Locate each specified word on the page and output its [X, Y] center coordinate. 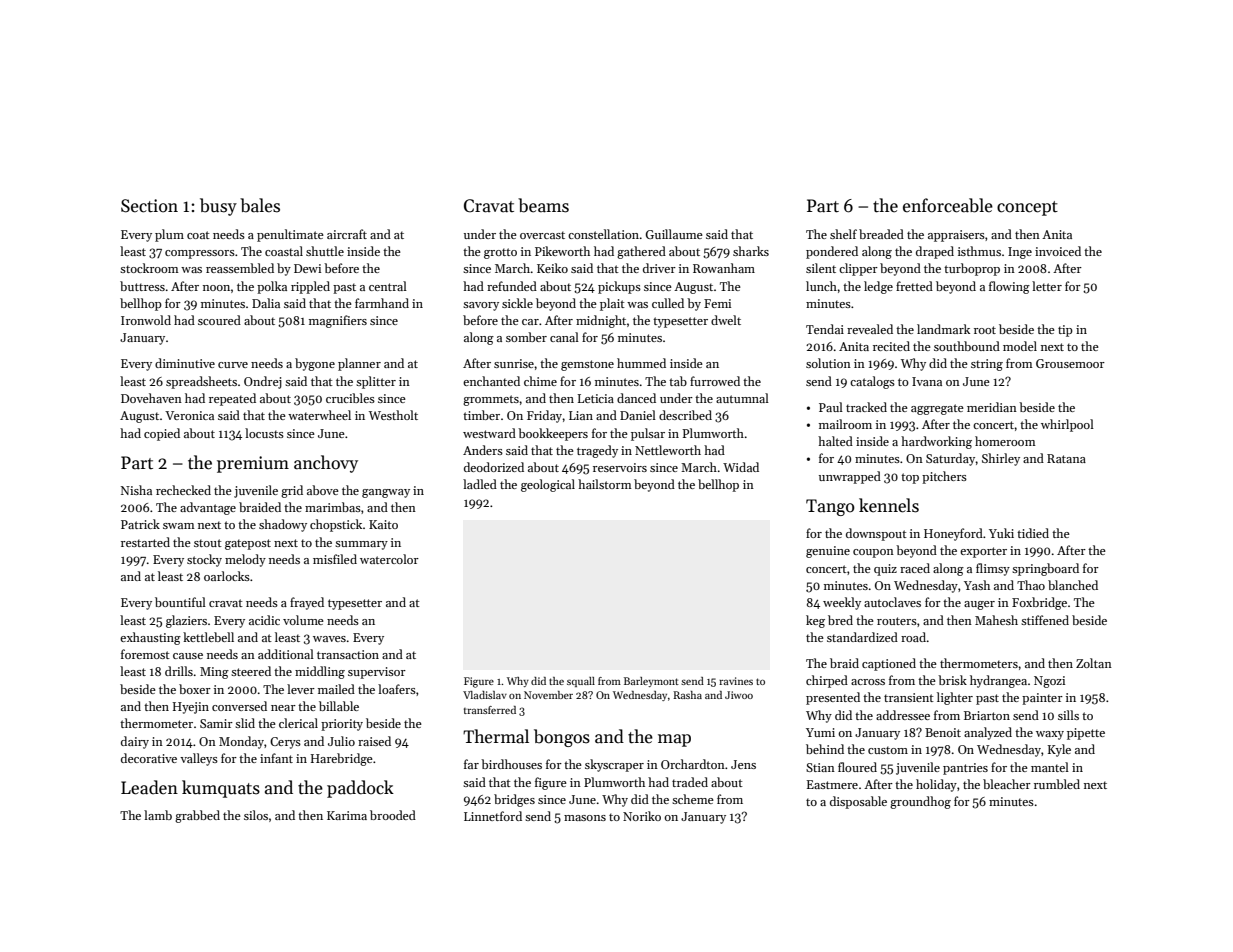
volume [303, 620]
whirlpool [1067, 425]
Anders [483, 450]
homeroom [1005, 441]
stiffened [1045, 620]
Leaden [149, 787]
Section [149, 206]
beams [543, 205]
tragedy [597, 451]
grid [292, 491]
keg [815, 621]
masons [585, 818]
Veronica [189, 415]
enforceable [948, 205]
